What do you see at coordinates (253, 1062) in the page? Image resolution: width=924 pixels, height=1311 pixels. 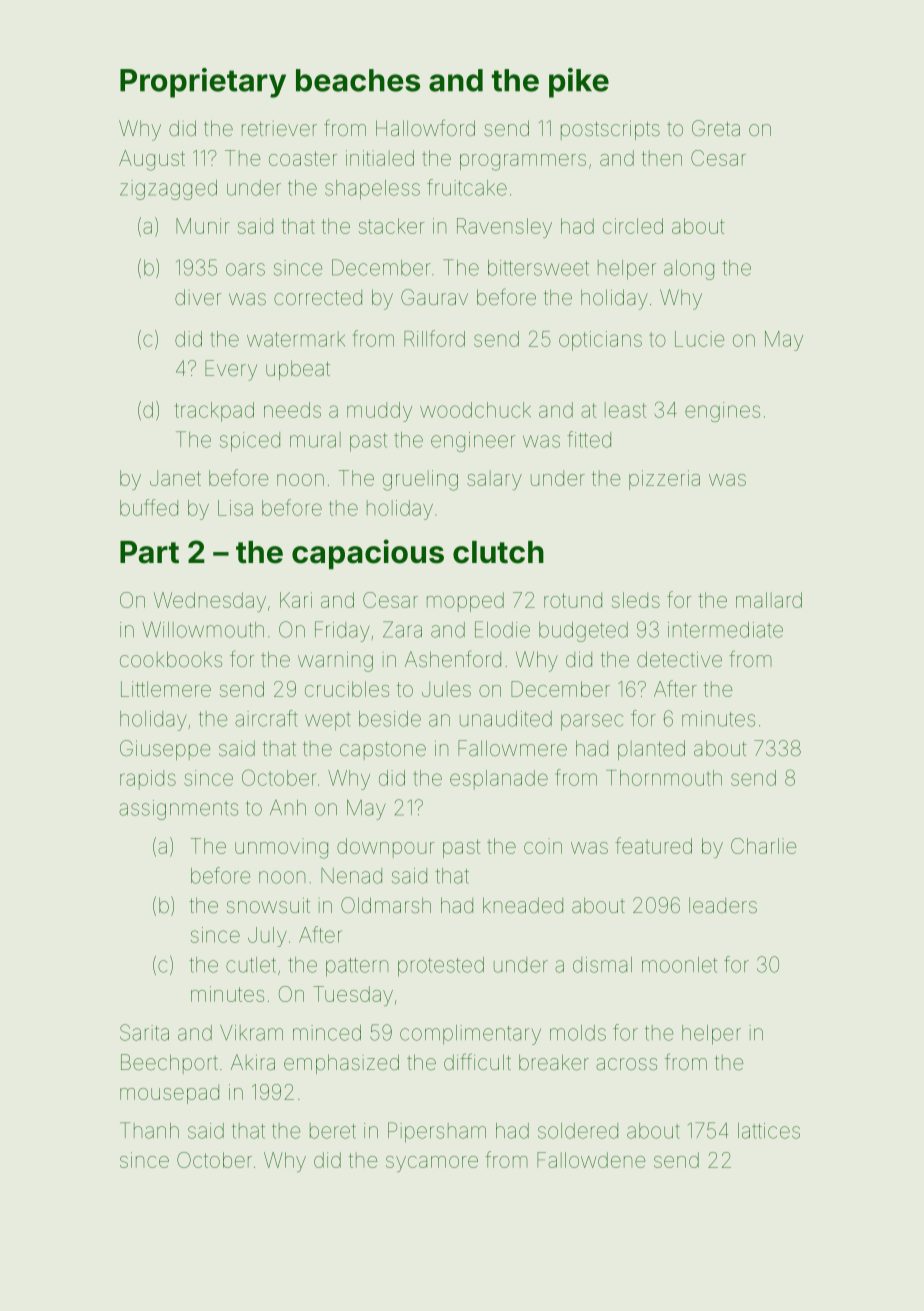 I see `Akira` at bounding box center [253, 1062].
